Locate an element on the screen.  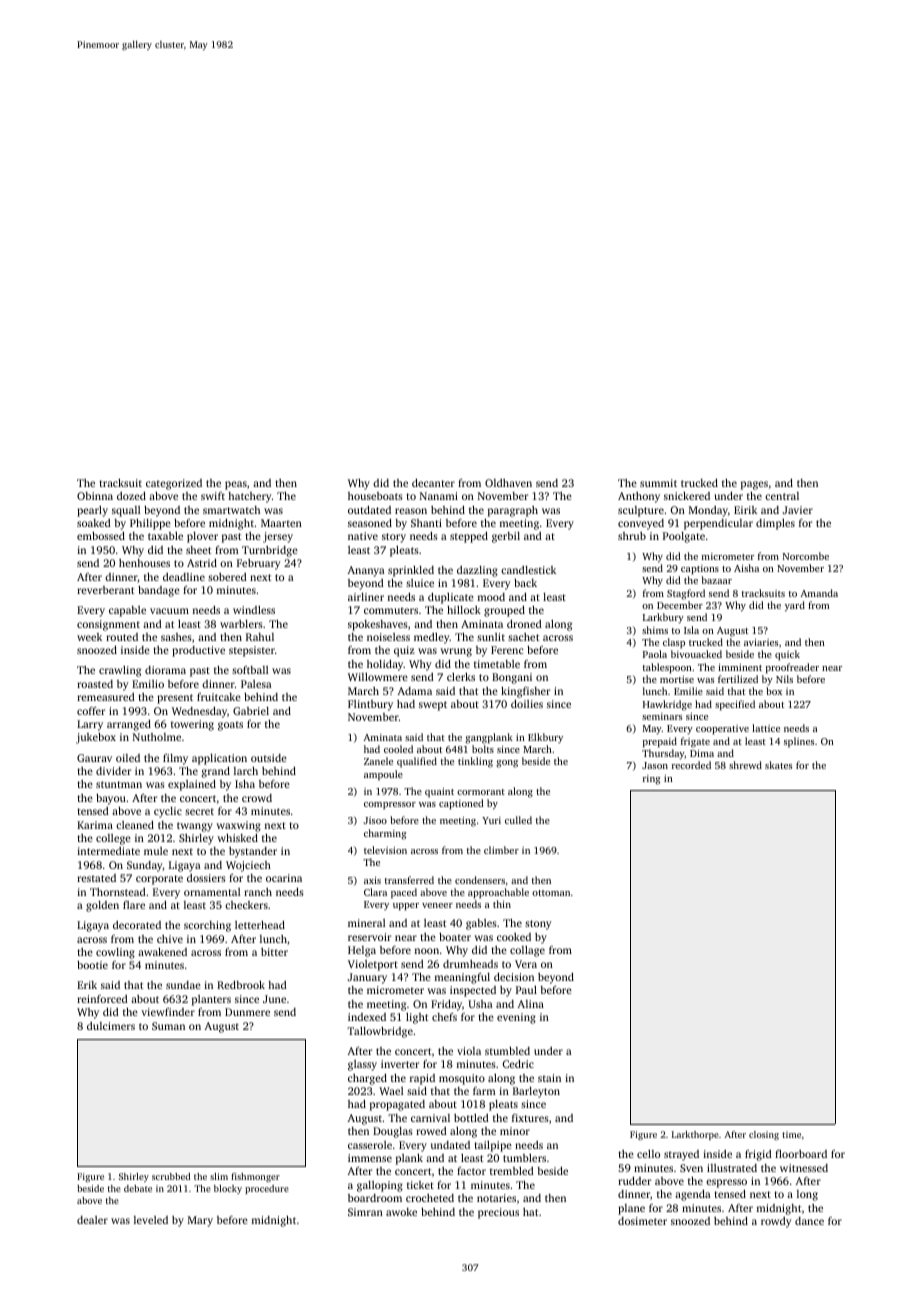
bayou is located at coordinates (111, 799).
